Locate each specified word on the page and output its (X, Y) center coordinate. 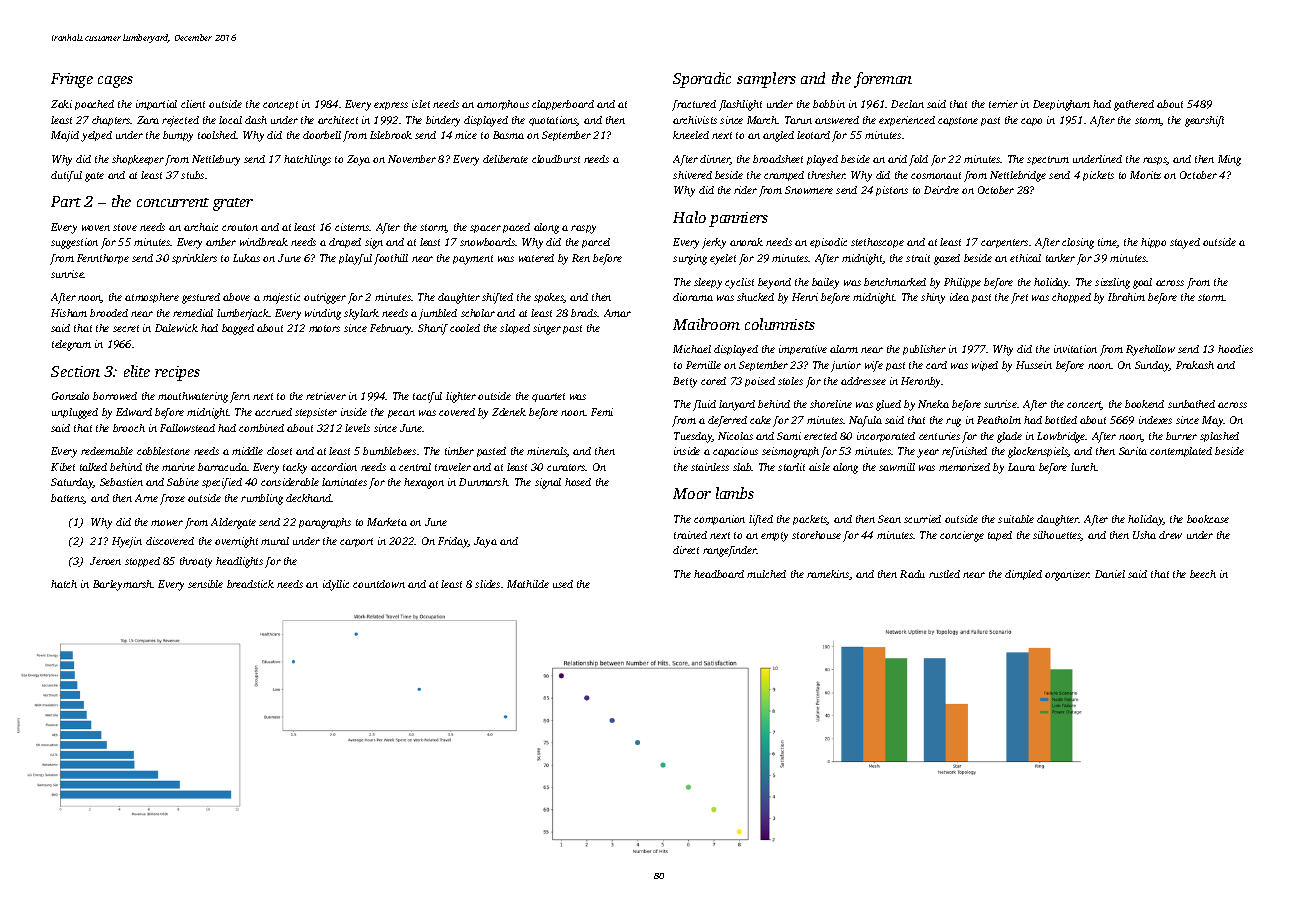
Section (75, 371)
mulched (766, 574)
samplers (766, 80)
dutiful (66, 176)
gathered (1134, 105)
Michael (692, 349)
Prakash (1195, 365)
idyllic (336, 585)
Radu (912, 574)
